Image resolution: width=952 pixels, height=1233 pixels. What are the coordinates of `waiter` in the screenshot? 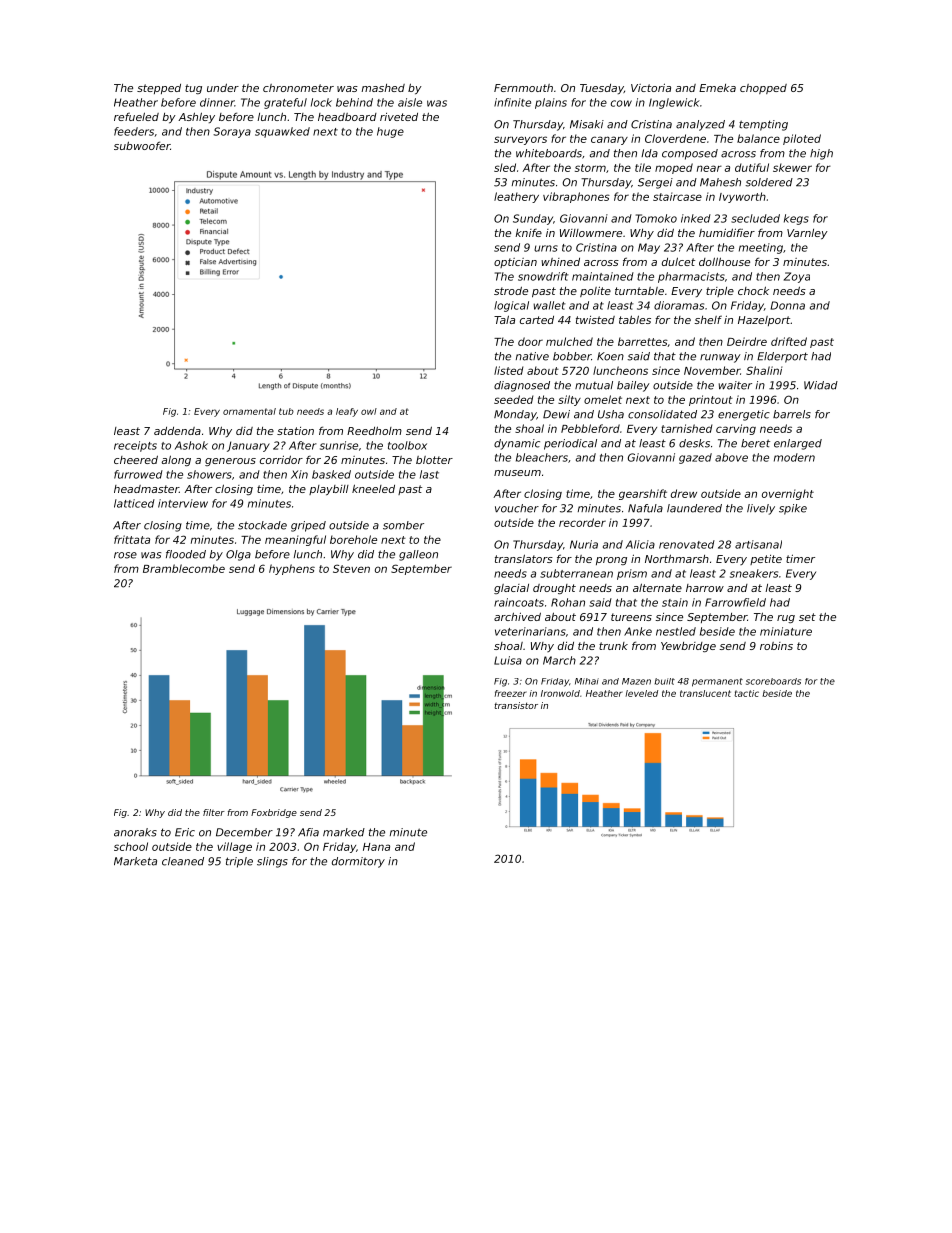 It's located at (735, 385).
